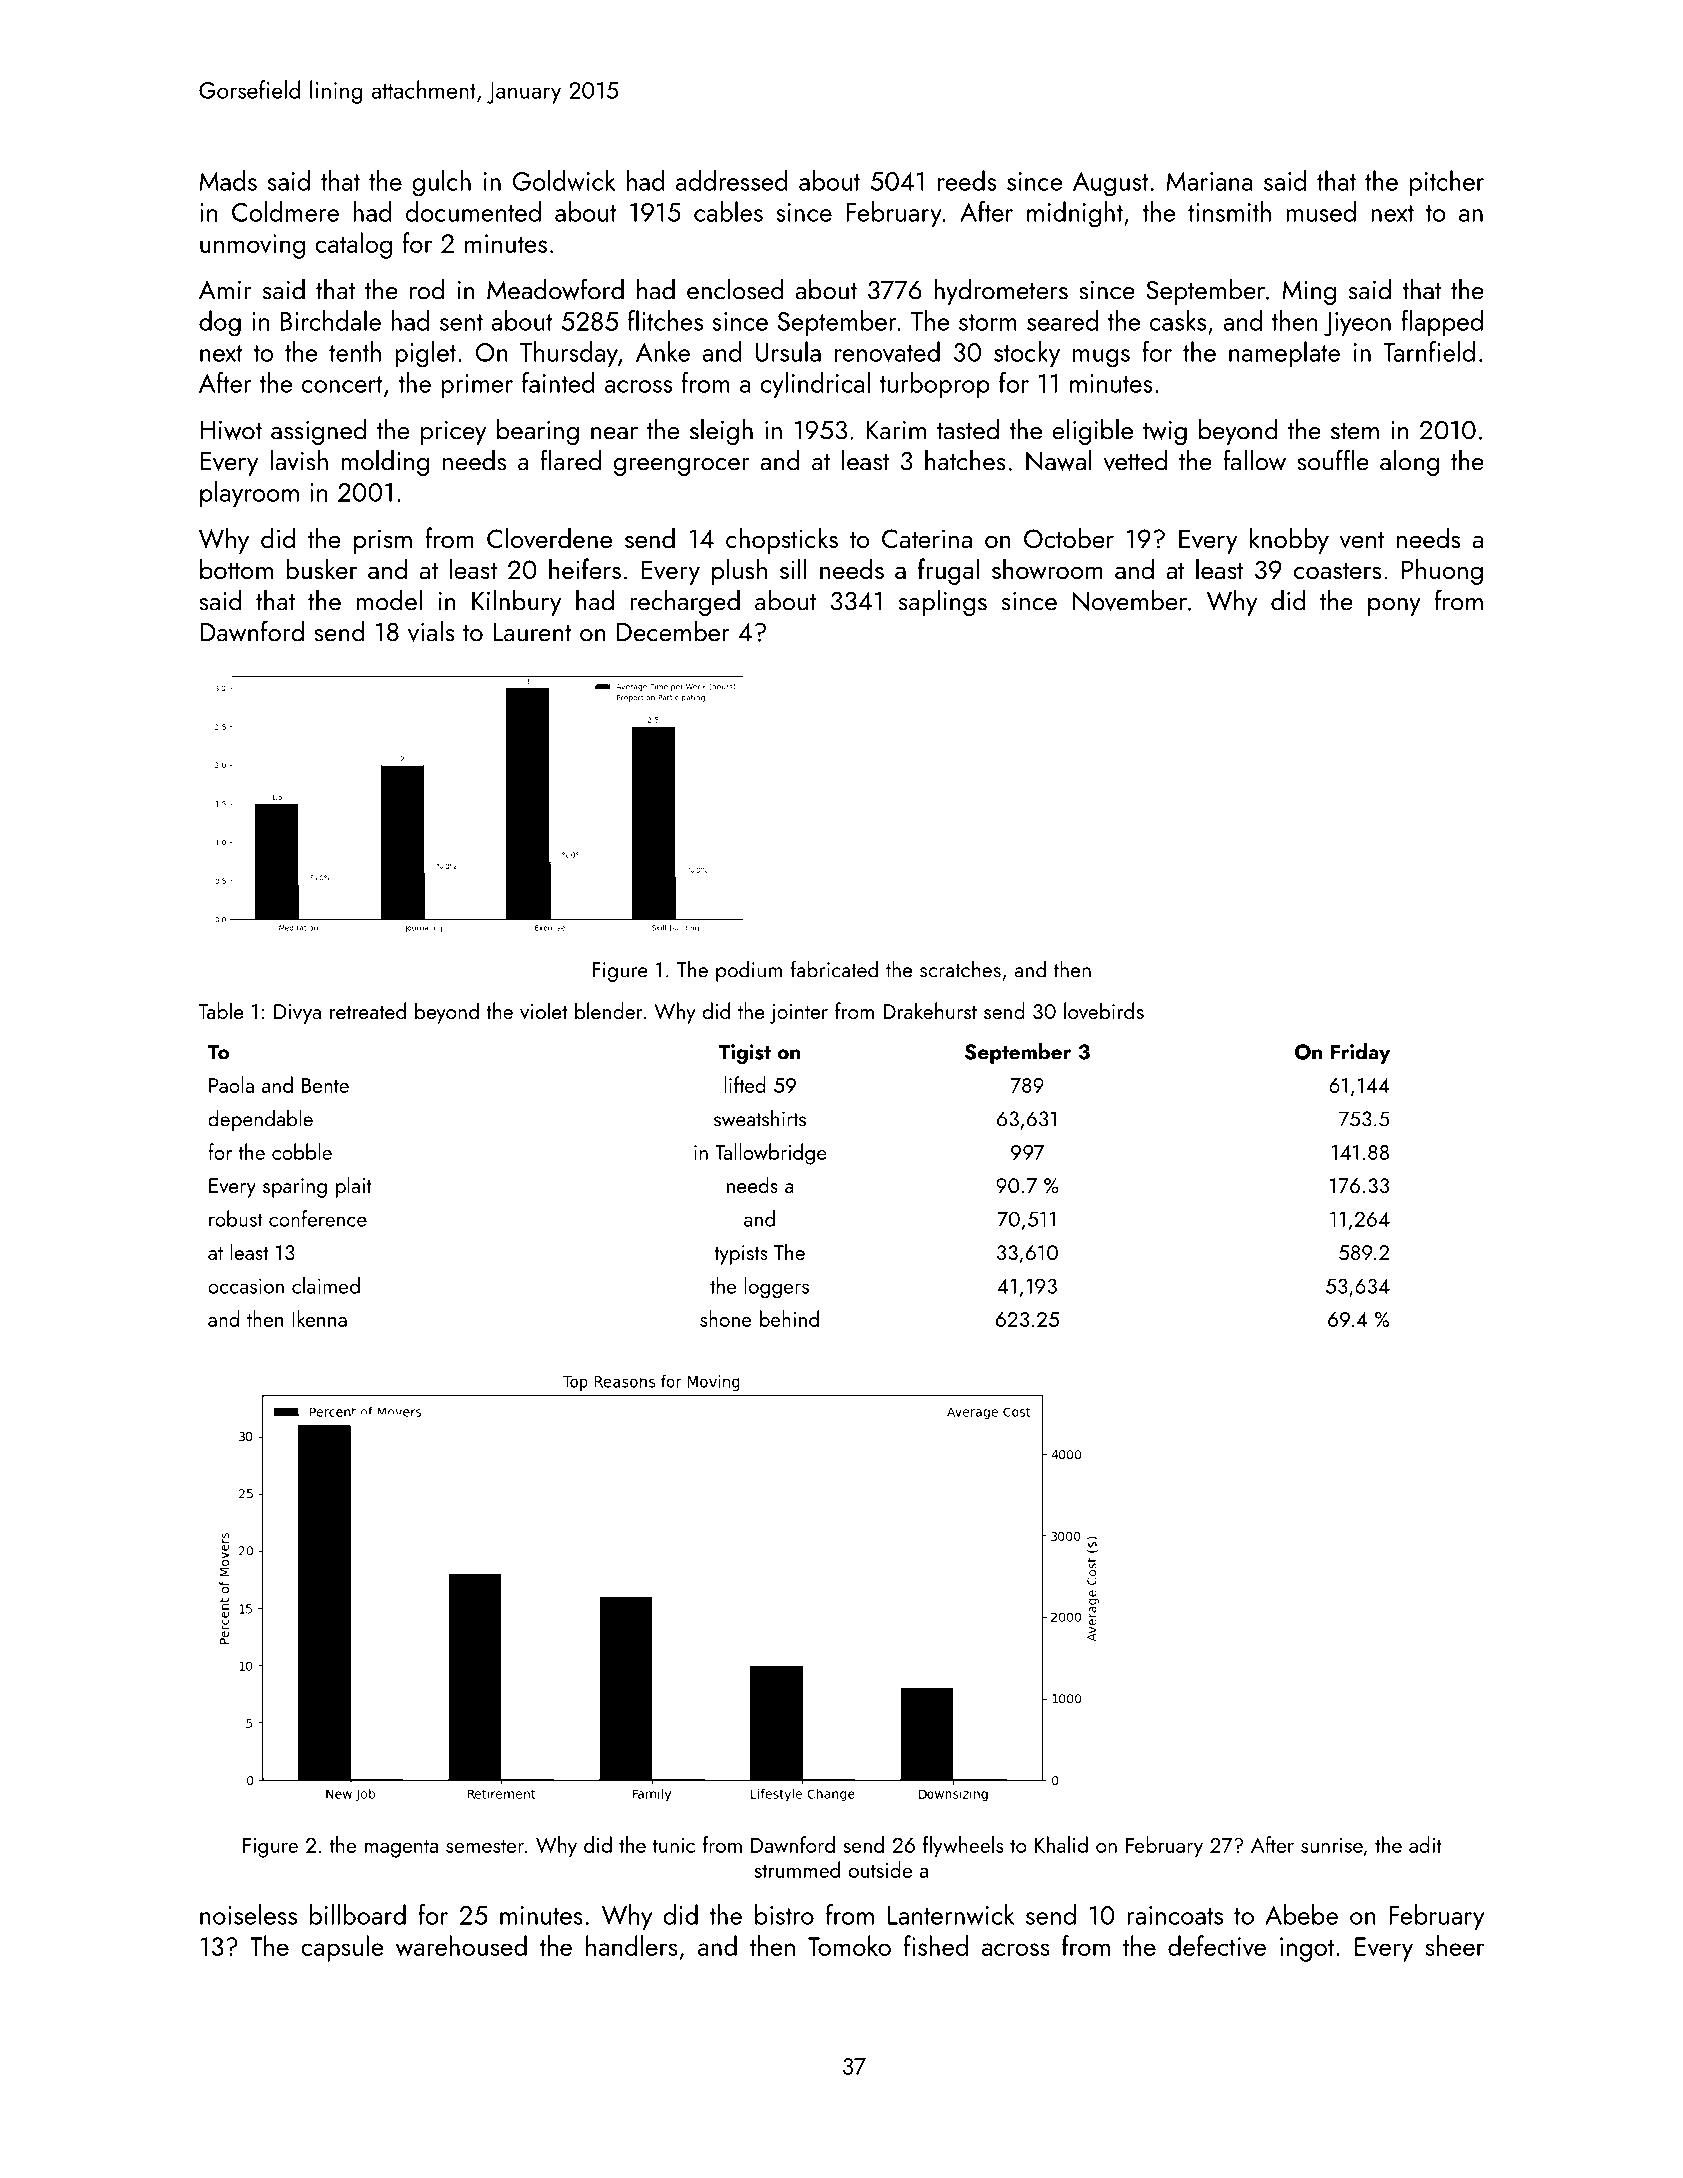 This page has width=1683, height=2178. Describe the element at coordinates (248, 1914) in the page. I see `noiseless` at that location.
